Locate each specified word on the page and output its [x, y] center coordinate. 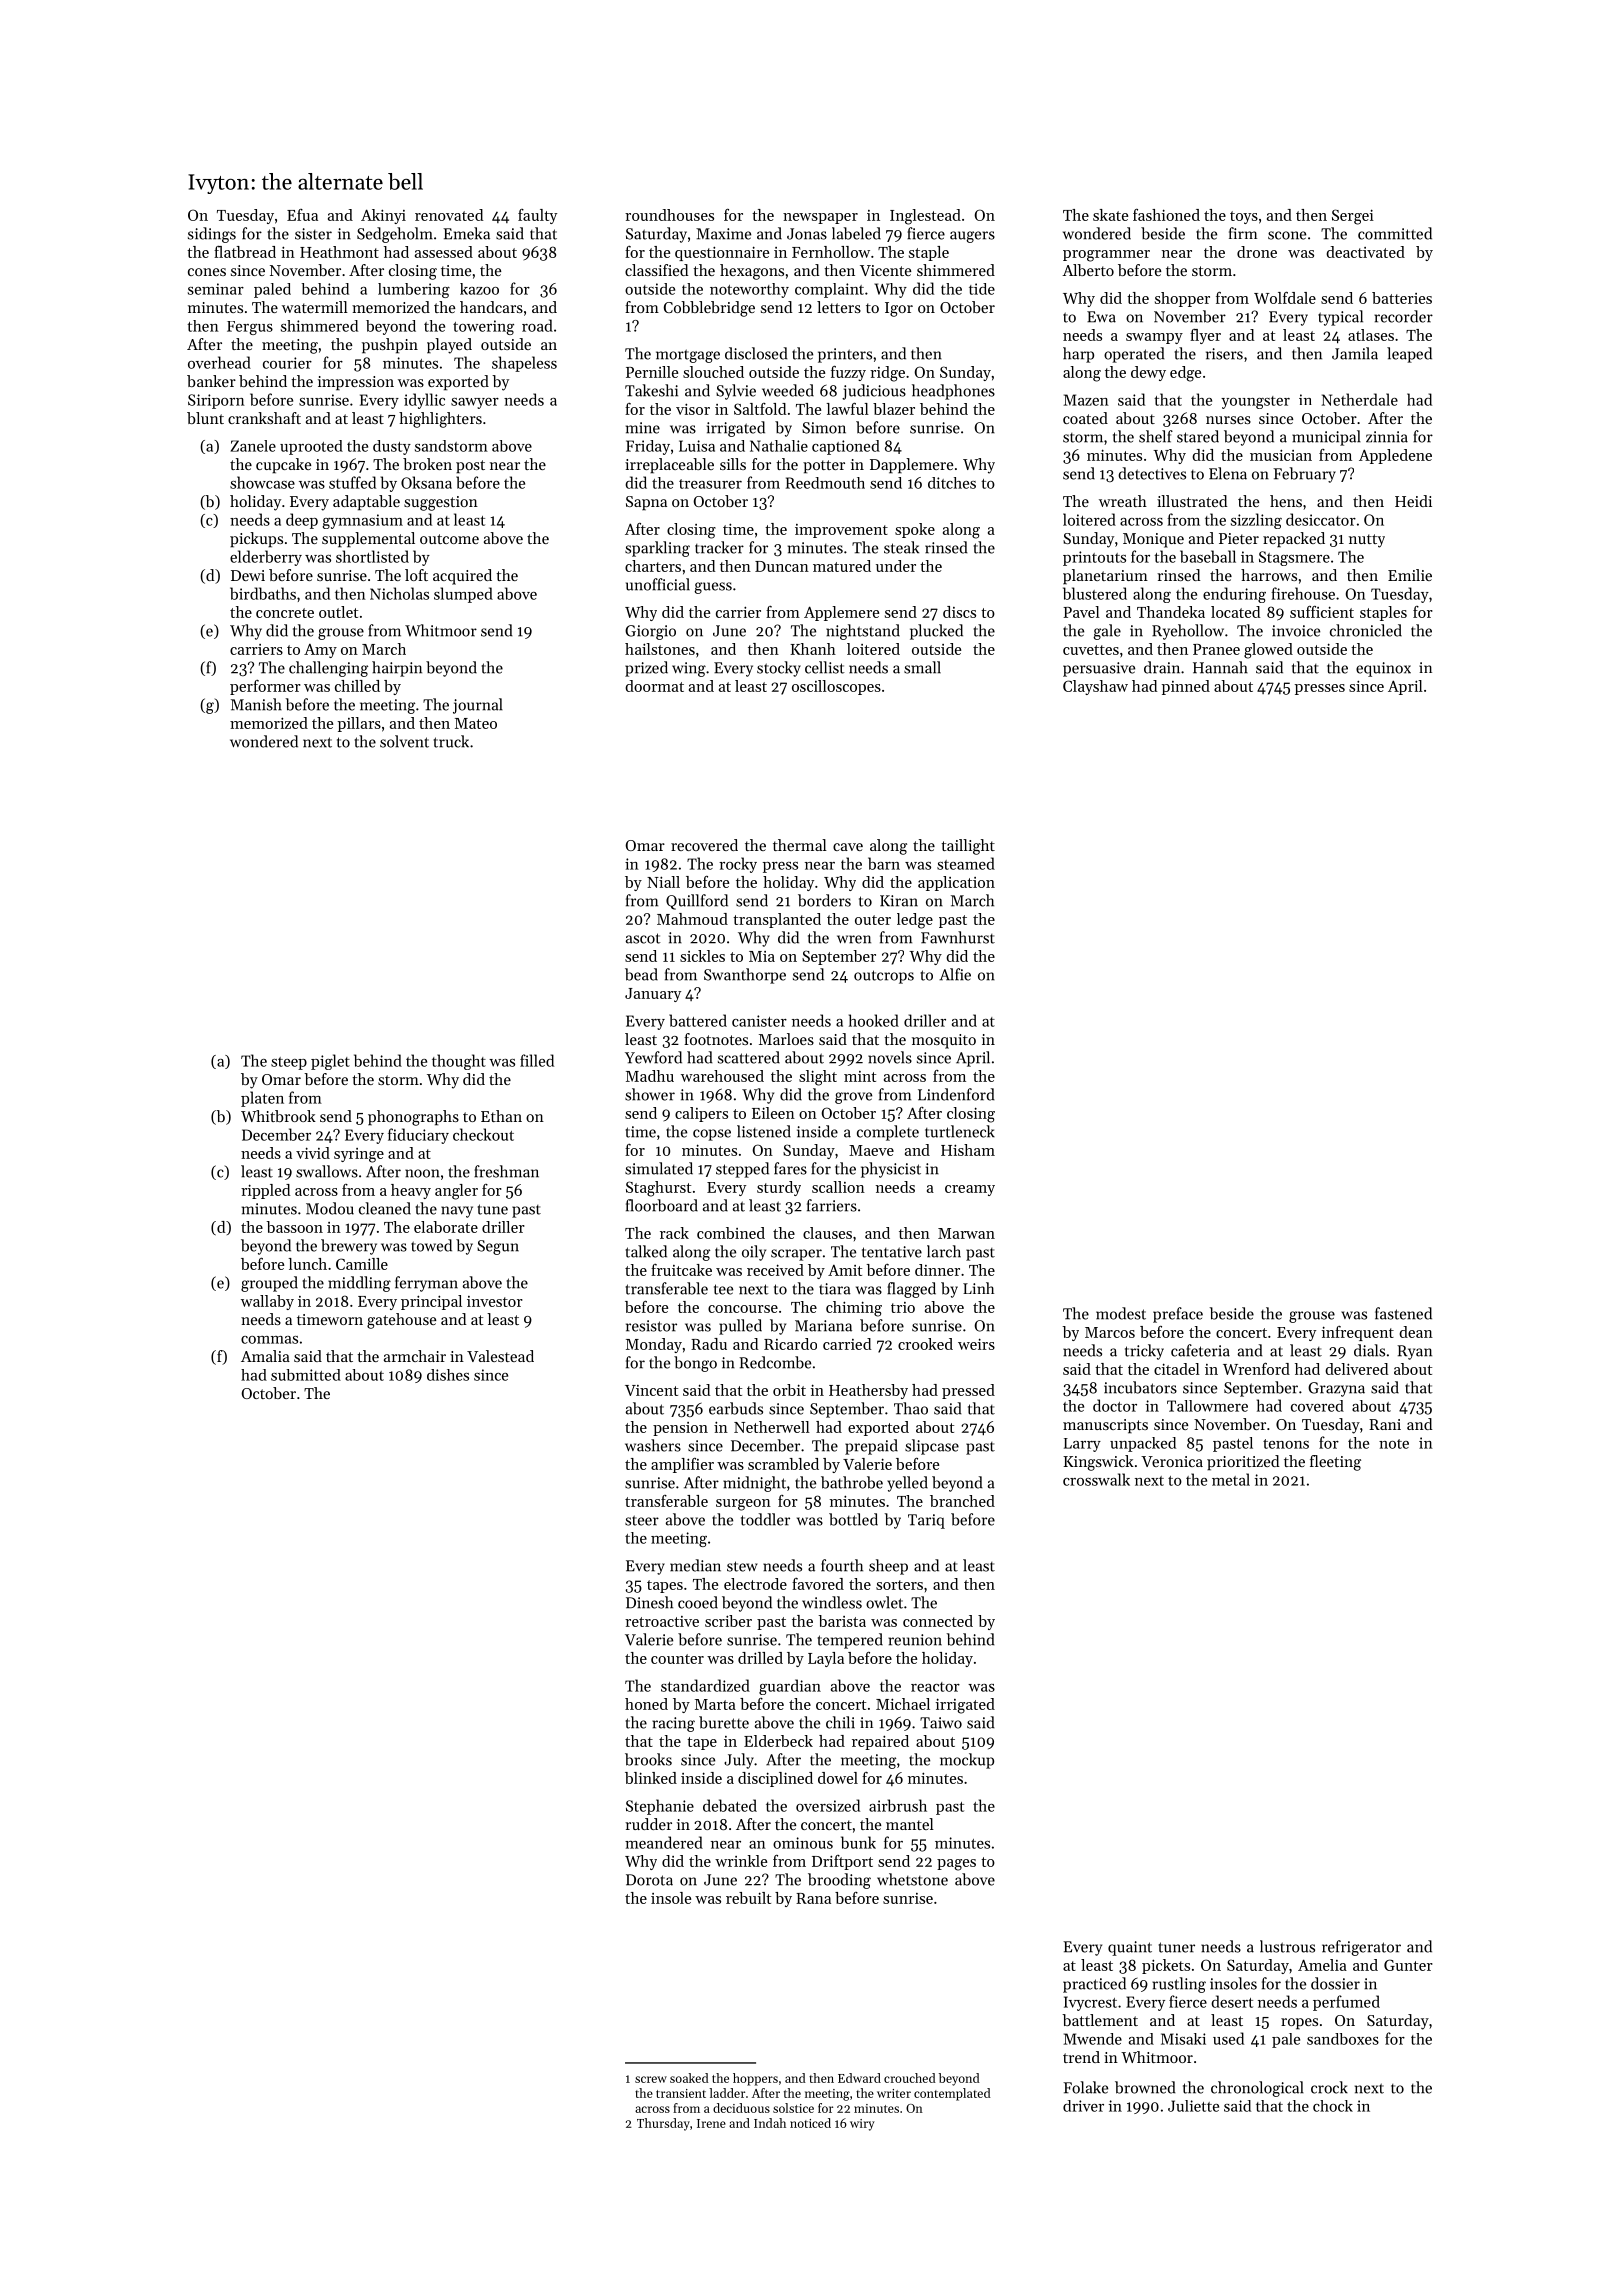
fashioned [1166, 215]
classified [656, 270]
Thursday [663, 2124]
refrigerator [1361, 1948]
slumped [463, 595]
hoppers [755, 2079]
